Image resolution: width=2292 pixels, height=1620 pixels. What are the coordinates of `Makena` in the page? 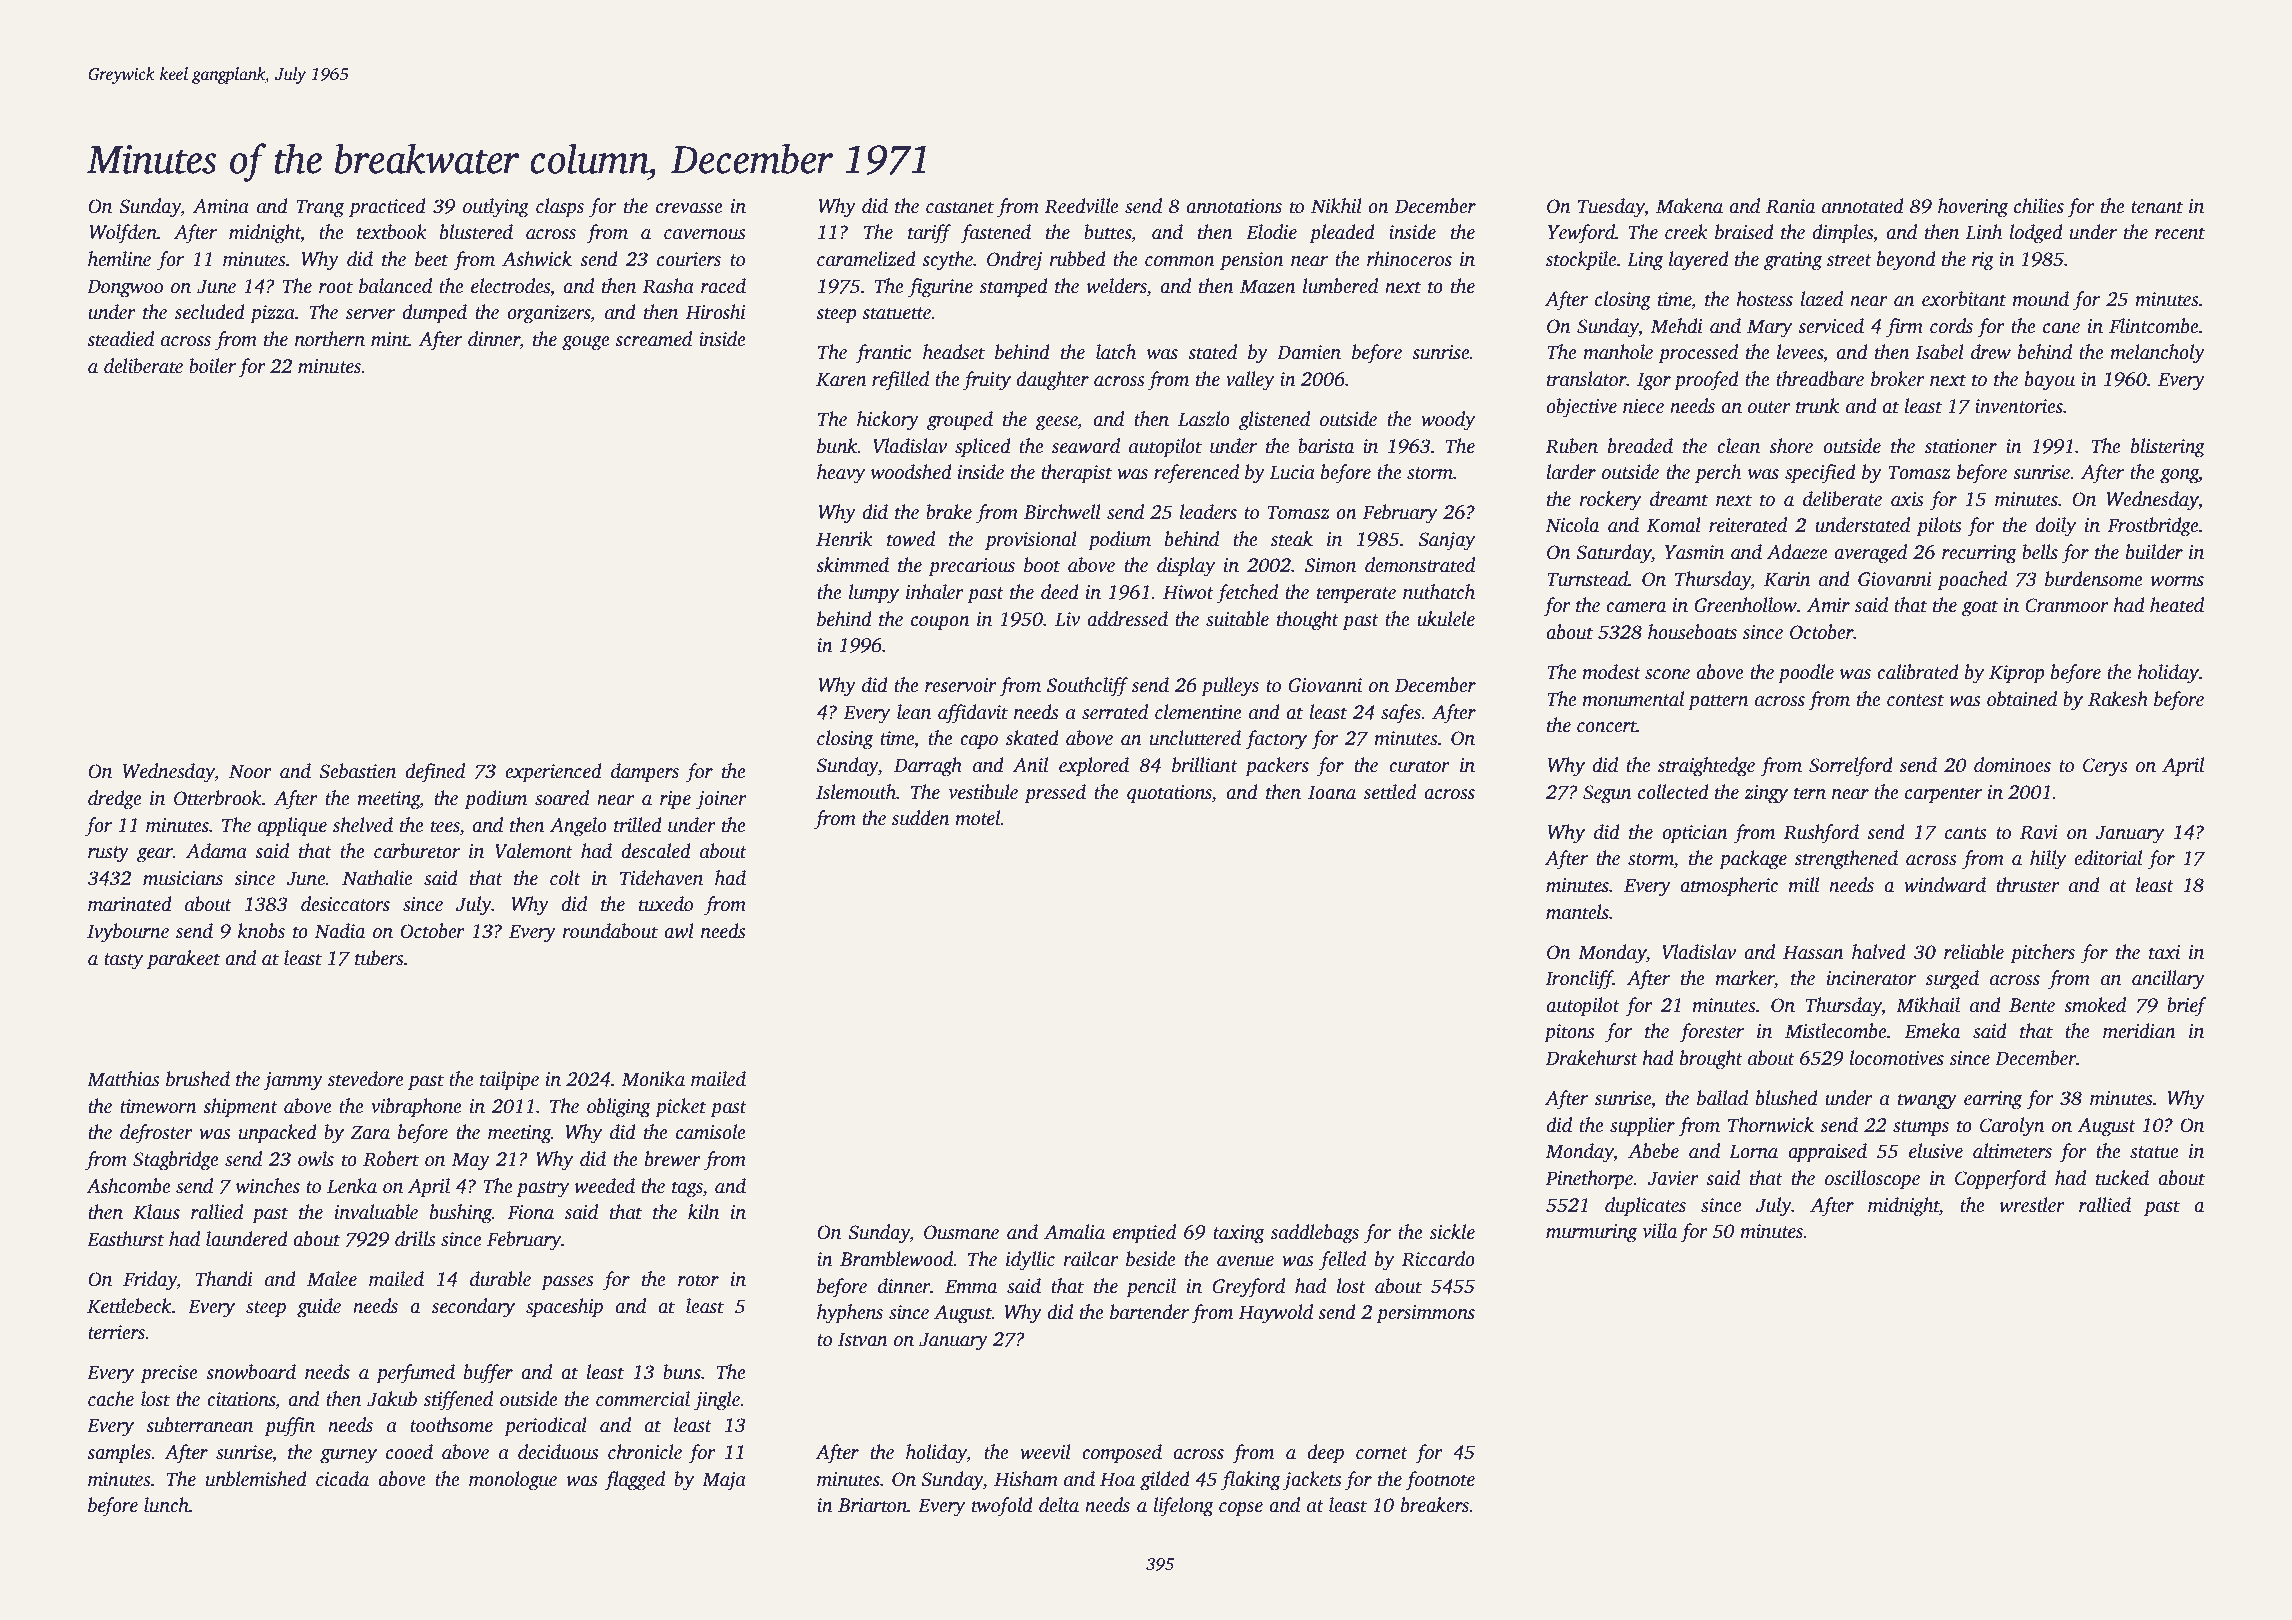 It's located at (1689, 206).
